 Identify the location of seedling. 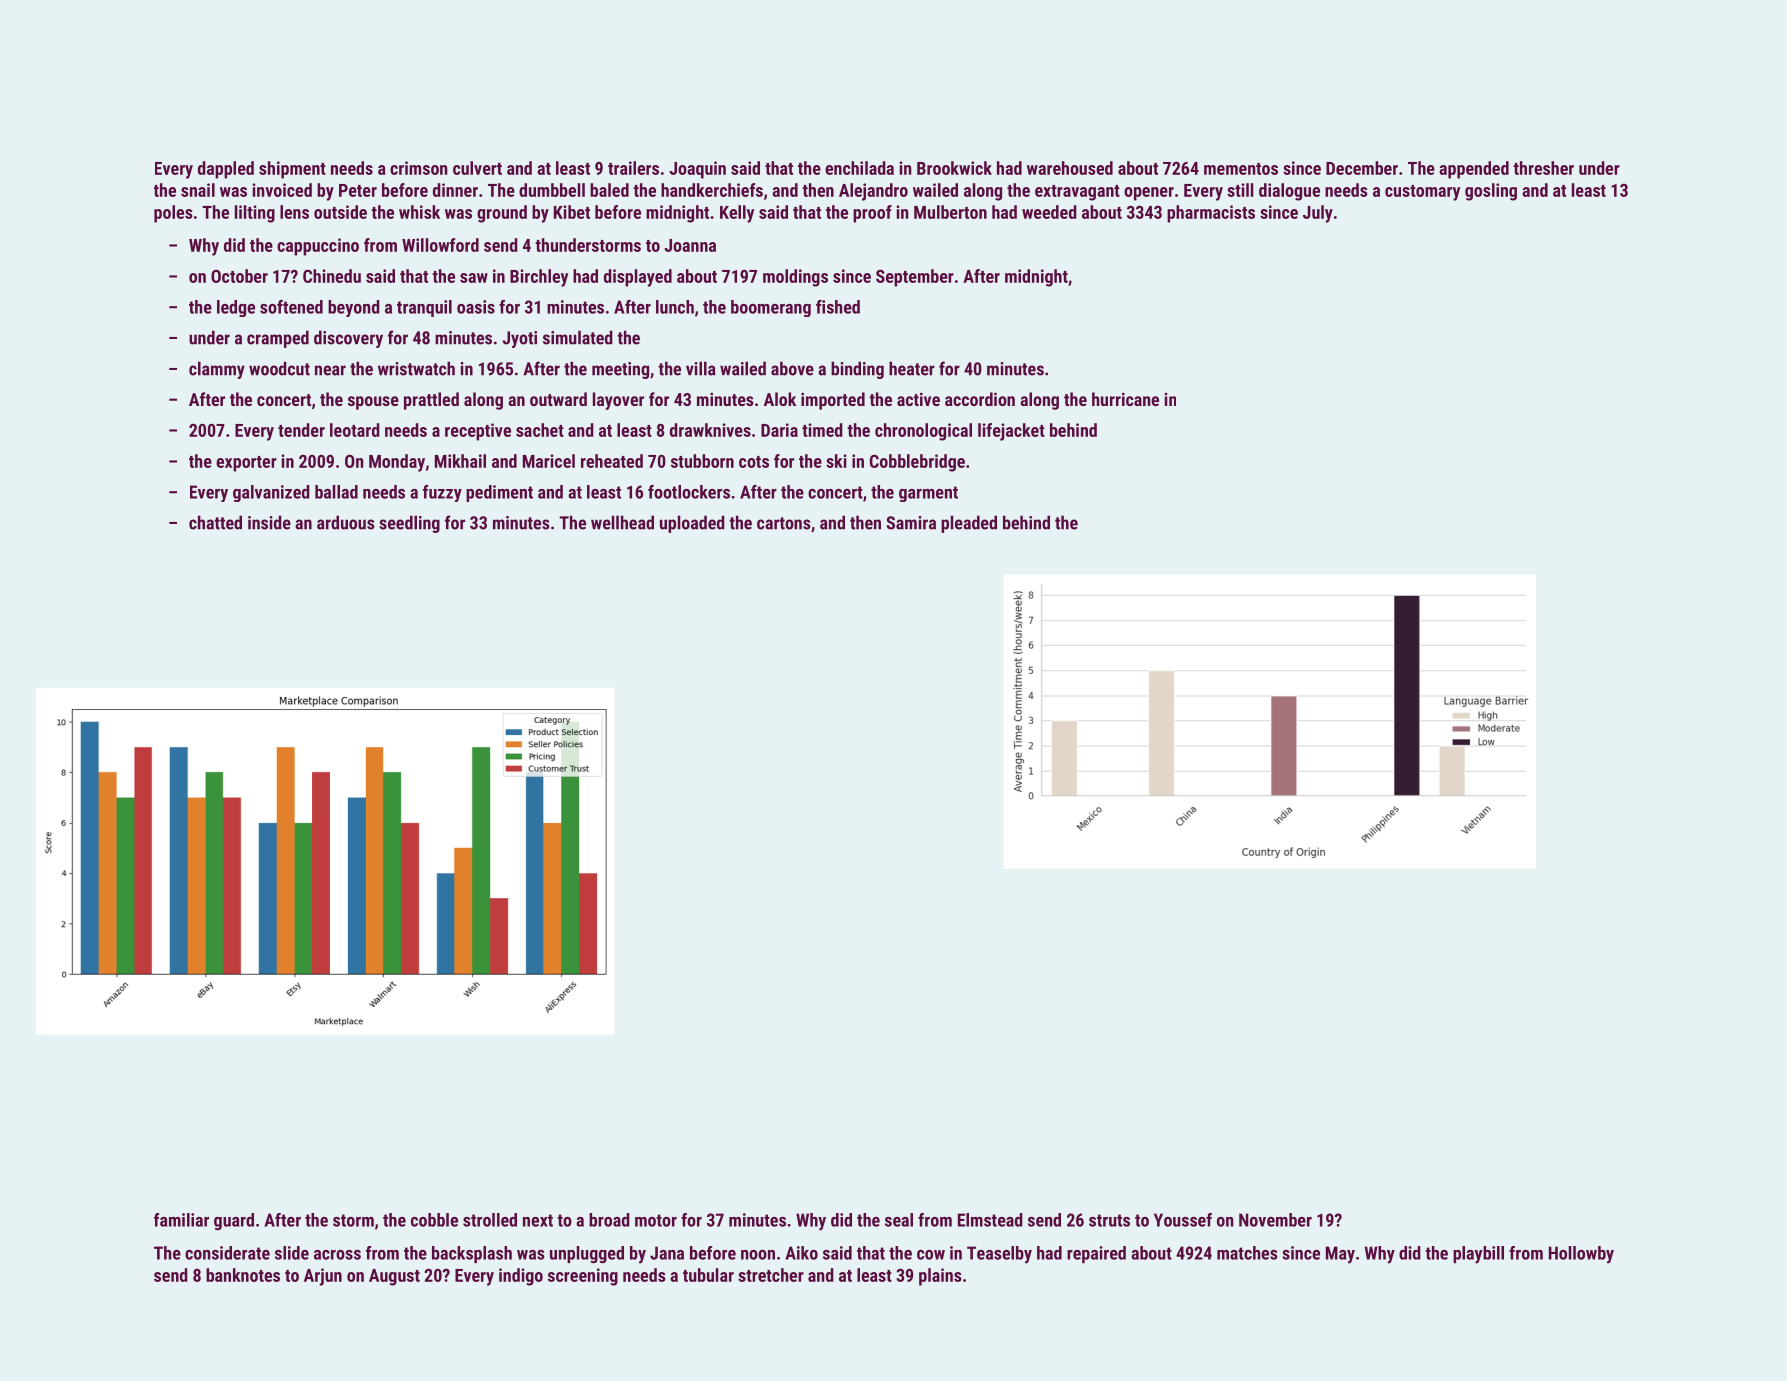
(409, 524).
